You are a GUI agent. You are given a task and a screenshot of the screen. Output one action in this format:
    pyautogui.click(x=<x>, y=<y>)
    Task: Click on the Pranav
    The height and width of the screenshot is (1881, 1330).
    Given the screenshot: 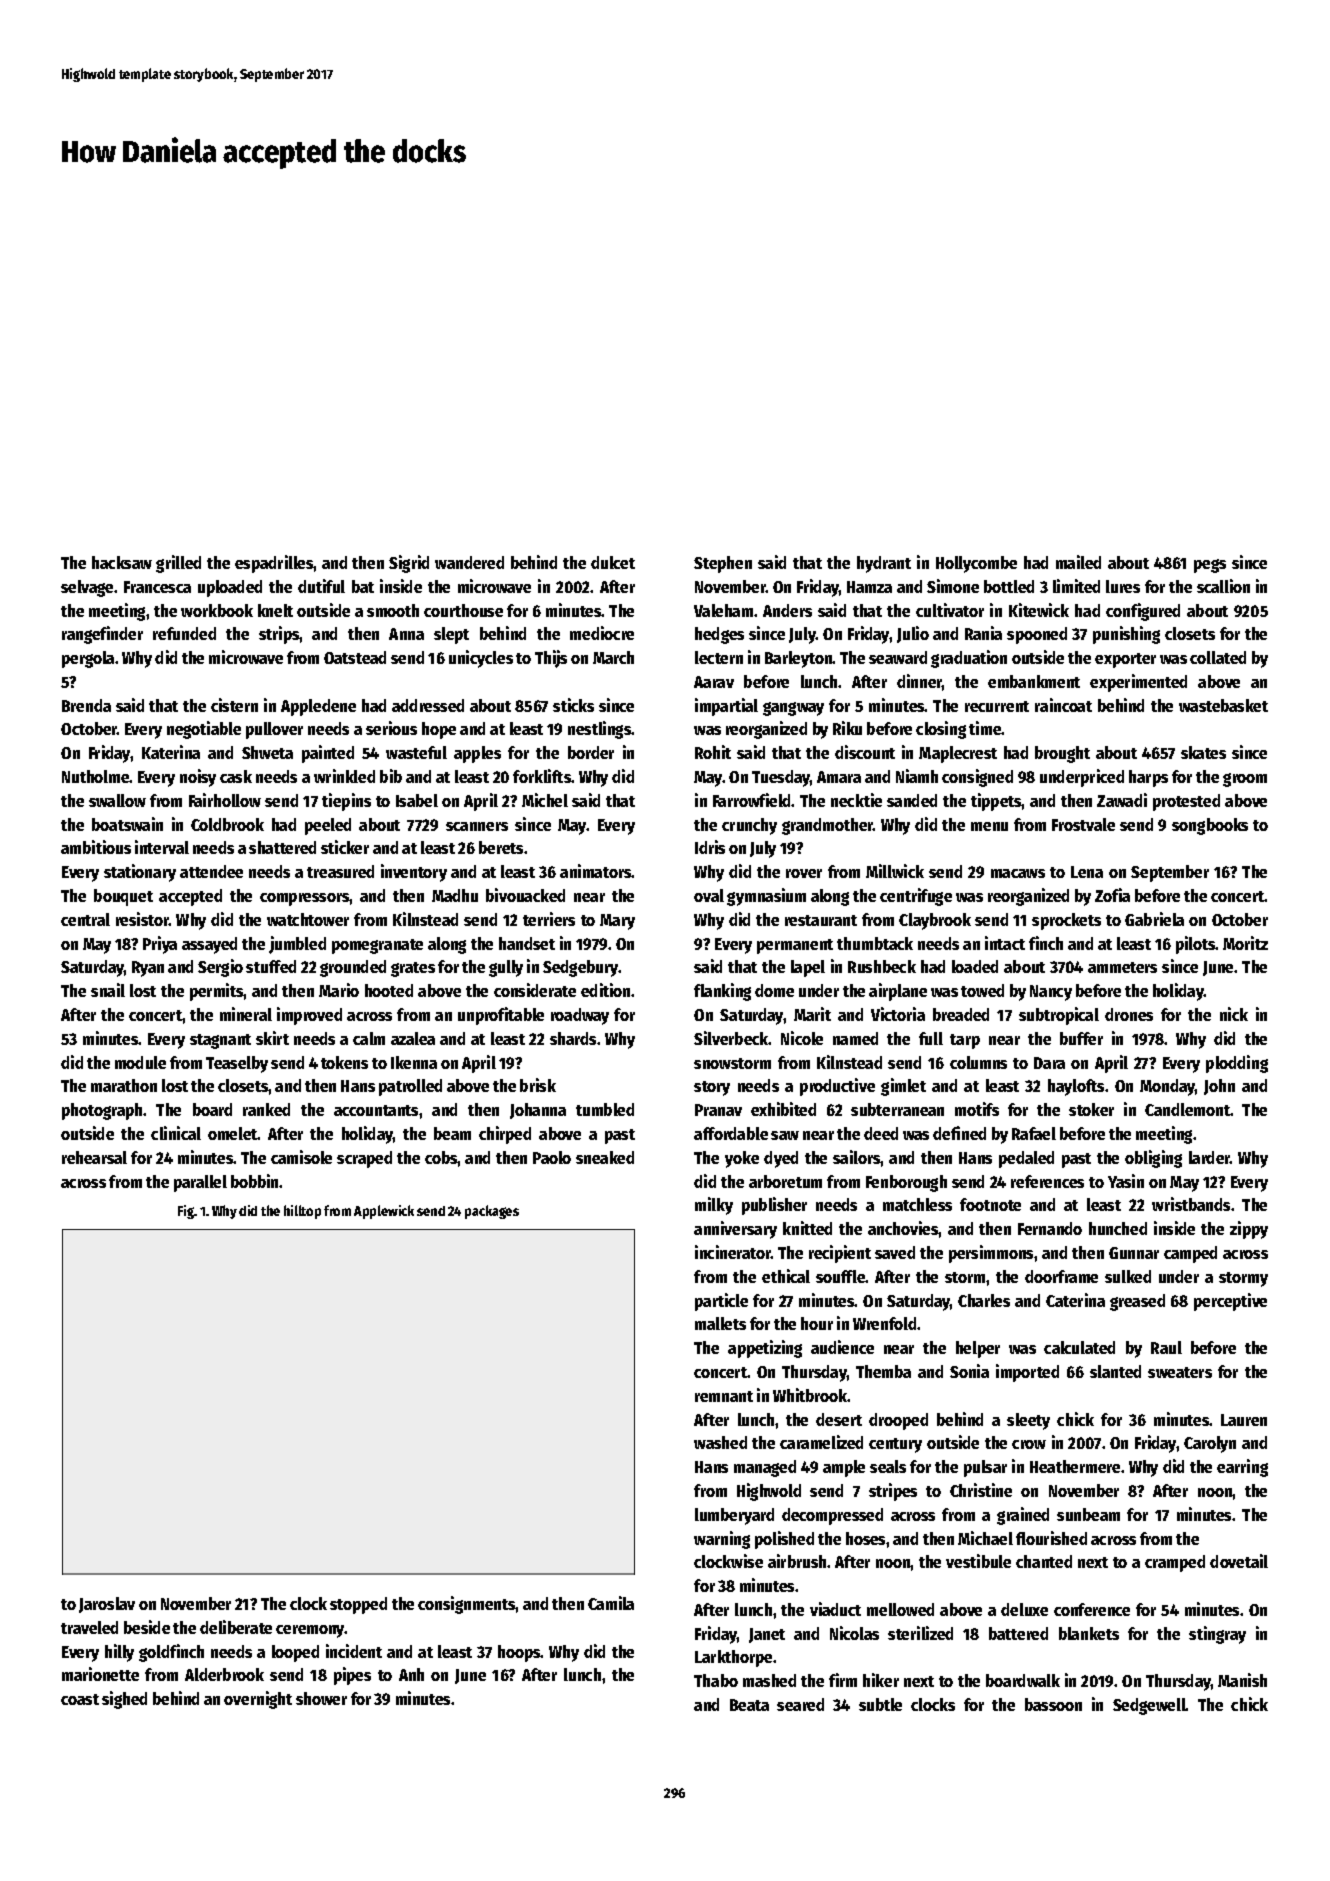 What is the action you would take?
    pyautogui.click(x=718, y=1110)
